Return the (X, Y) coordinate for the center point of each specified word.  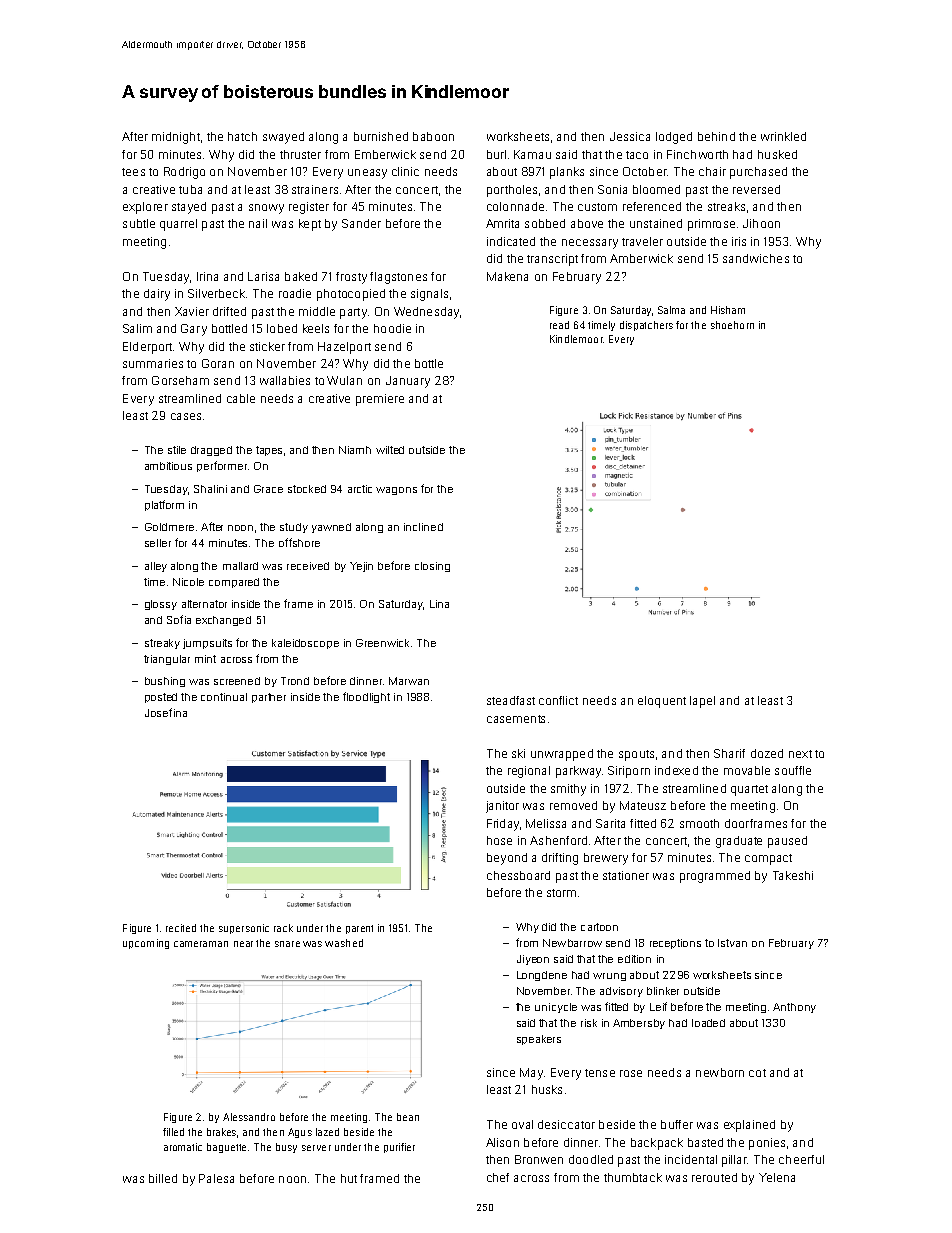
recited (181, 928)
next (800, 754)
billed (163, 1178)
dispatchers (646, 326)
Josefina (166, 712)
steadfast (511, 700)
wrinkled (783, 136)
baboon (433, 136)
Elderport (147, 348)
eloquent (662, 702)
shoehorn (732, 325)
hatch (242, 136)
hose (499, 840)
